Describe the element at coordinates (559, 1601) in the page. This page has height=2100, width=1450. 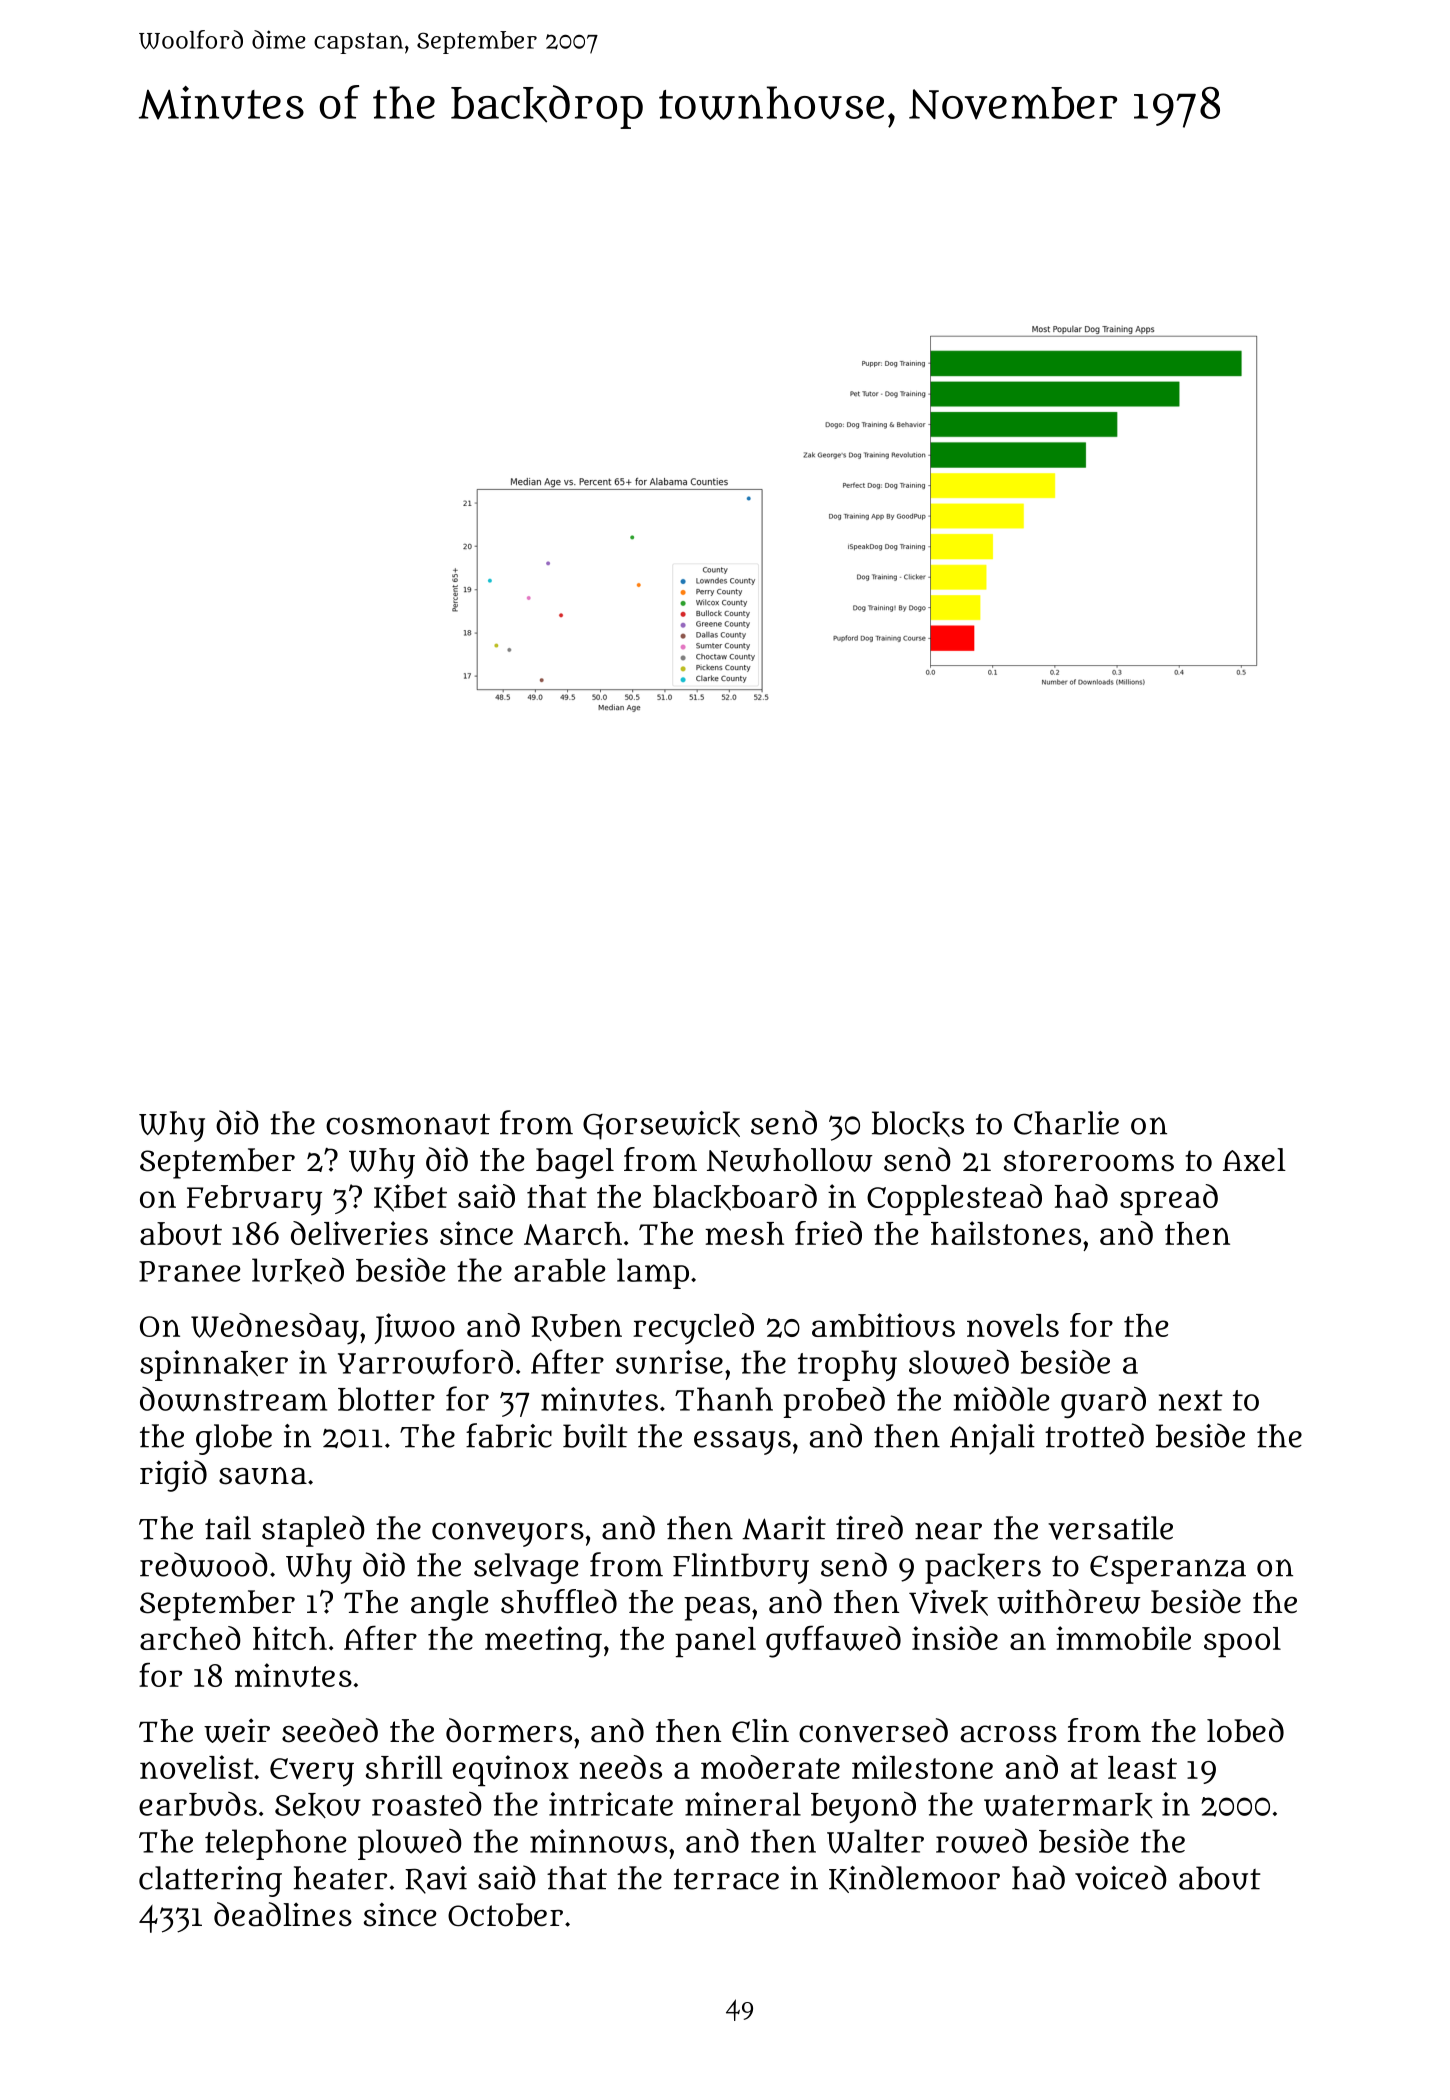
I see `shuffled` at that location.
